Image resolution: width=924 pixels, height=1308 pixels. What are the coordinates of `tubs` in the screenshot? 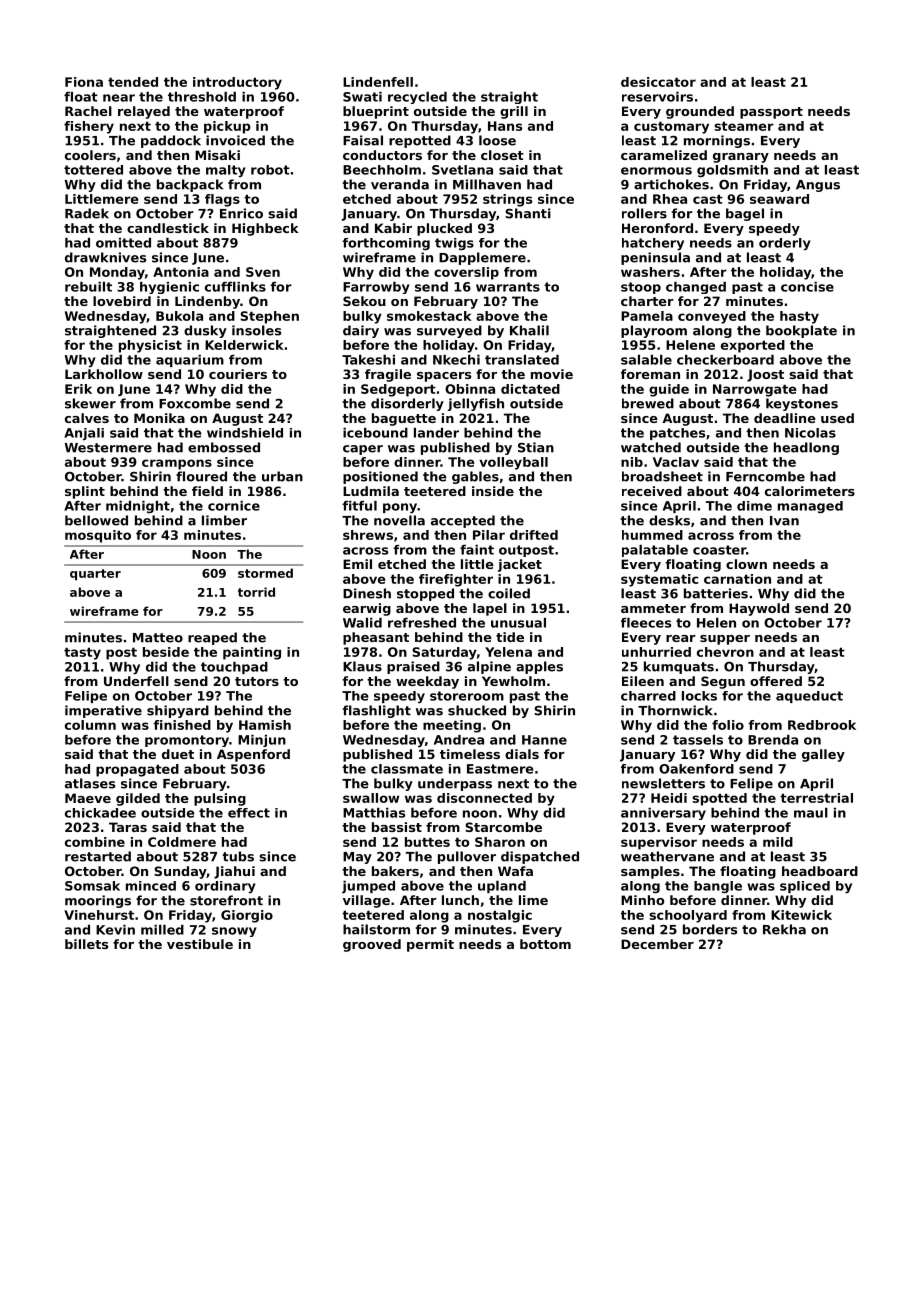 It's located at (238, 856).
